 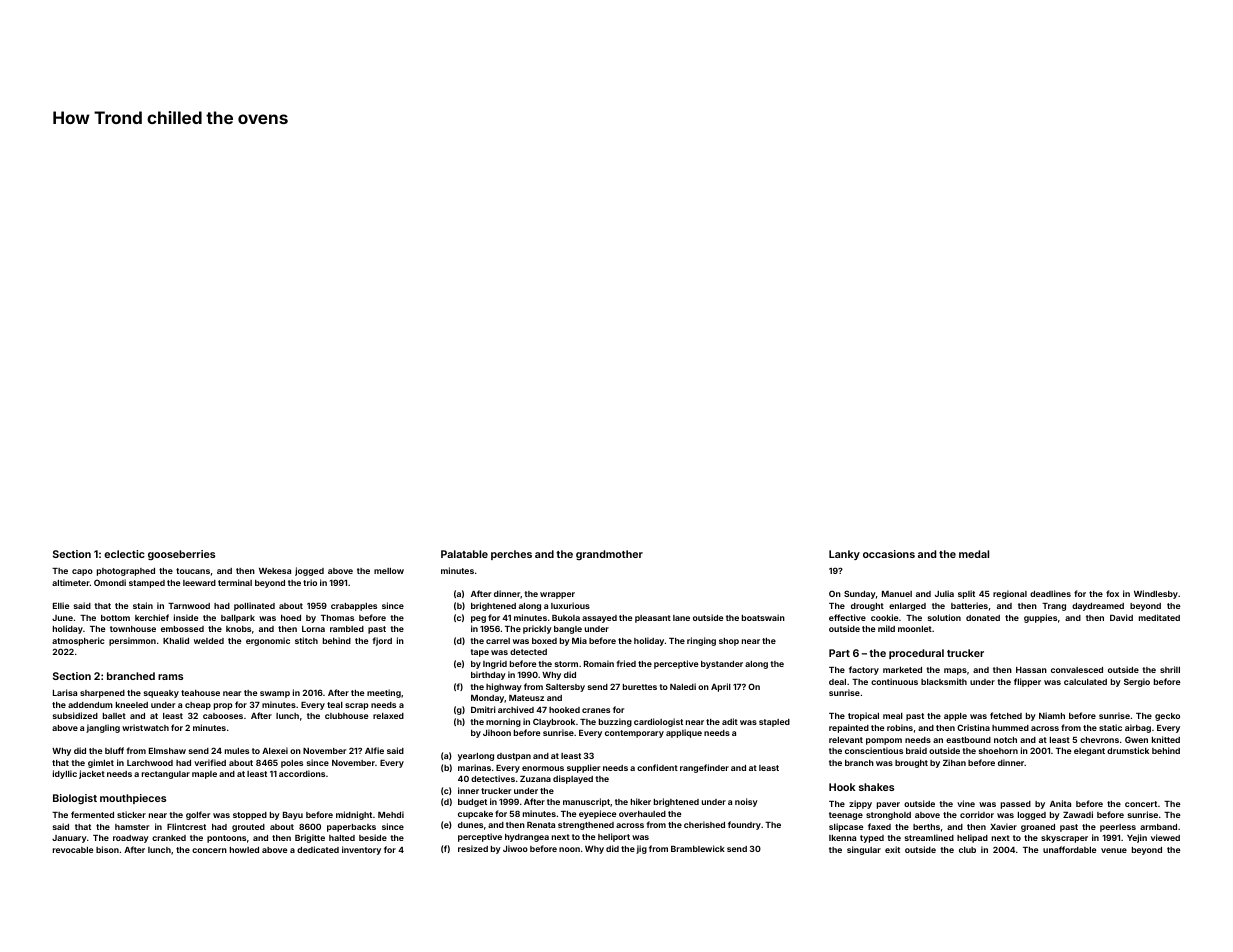 I want to click on Palatable, so click(x=464, y=554).
